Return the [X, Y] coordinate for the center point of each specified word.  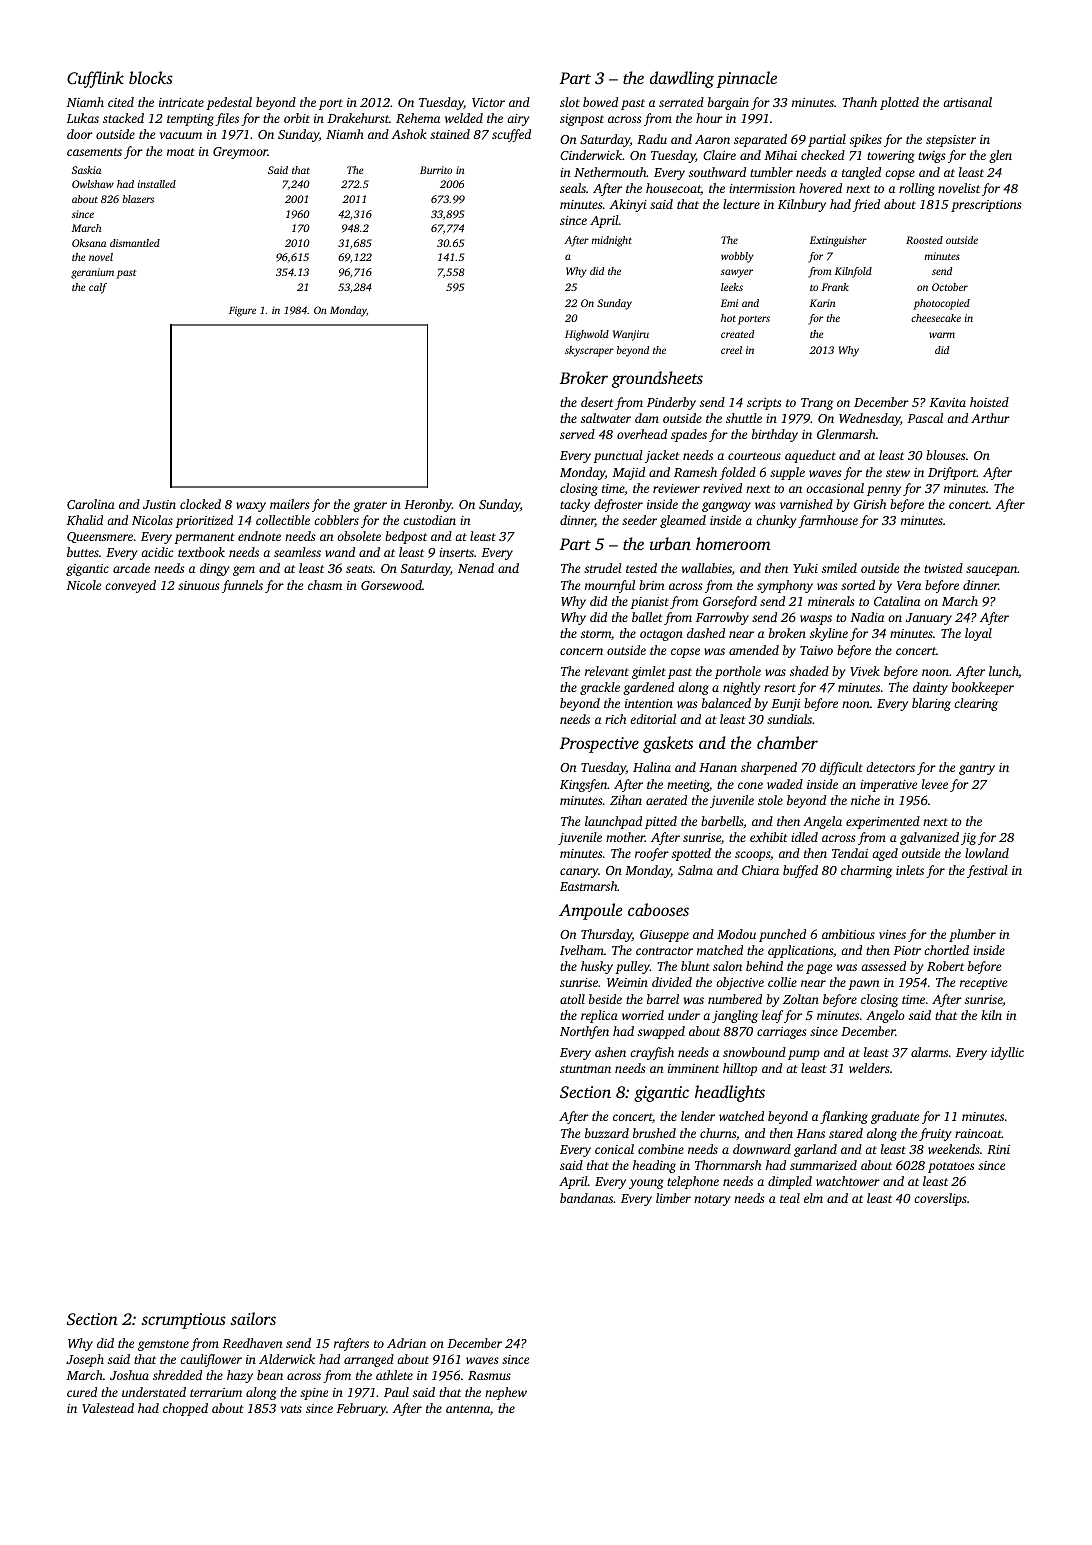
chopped [185, 1409]
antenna [468, 1409]
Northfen [584, 1032]
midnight [612, 241]
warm [942, 335]
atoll [572, 999]
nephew [506, 1393]
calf [98, 288]
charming [866, 871]
